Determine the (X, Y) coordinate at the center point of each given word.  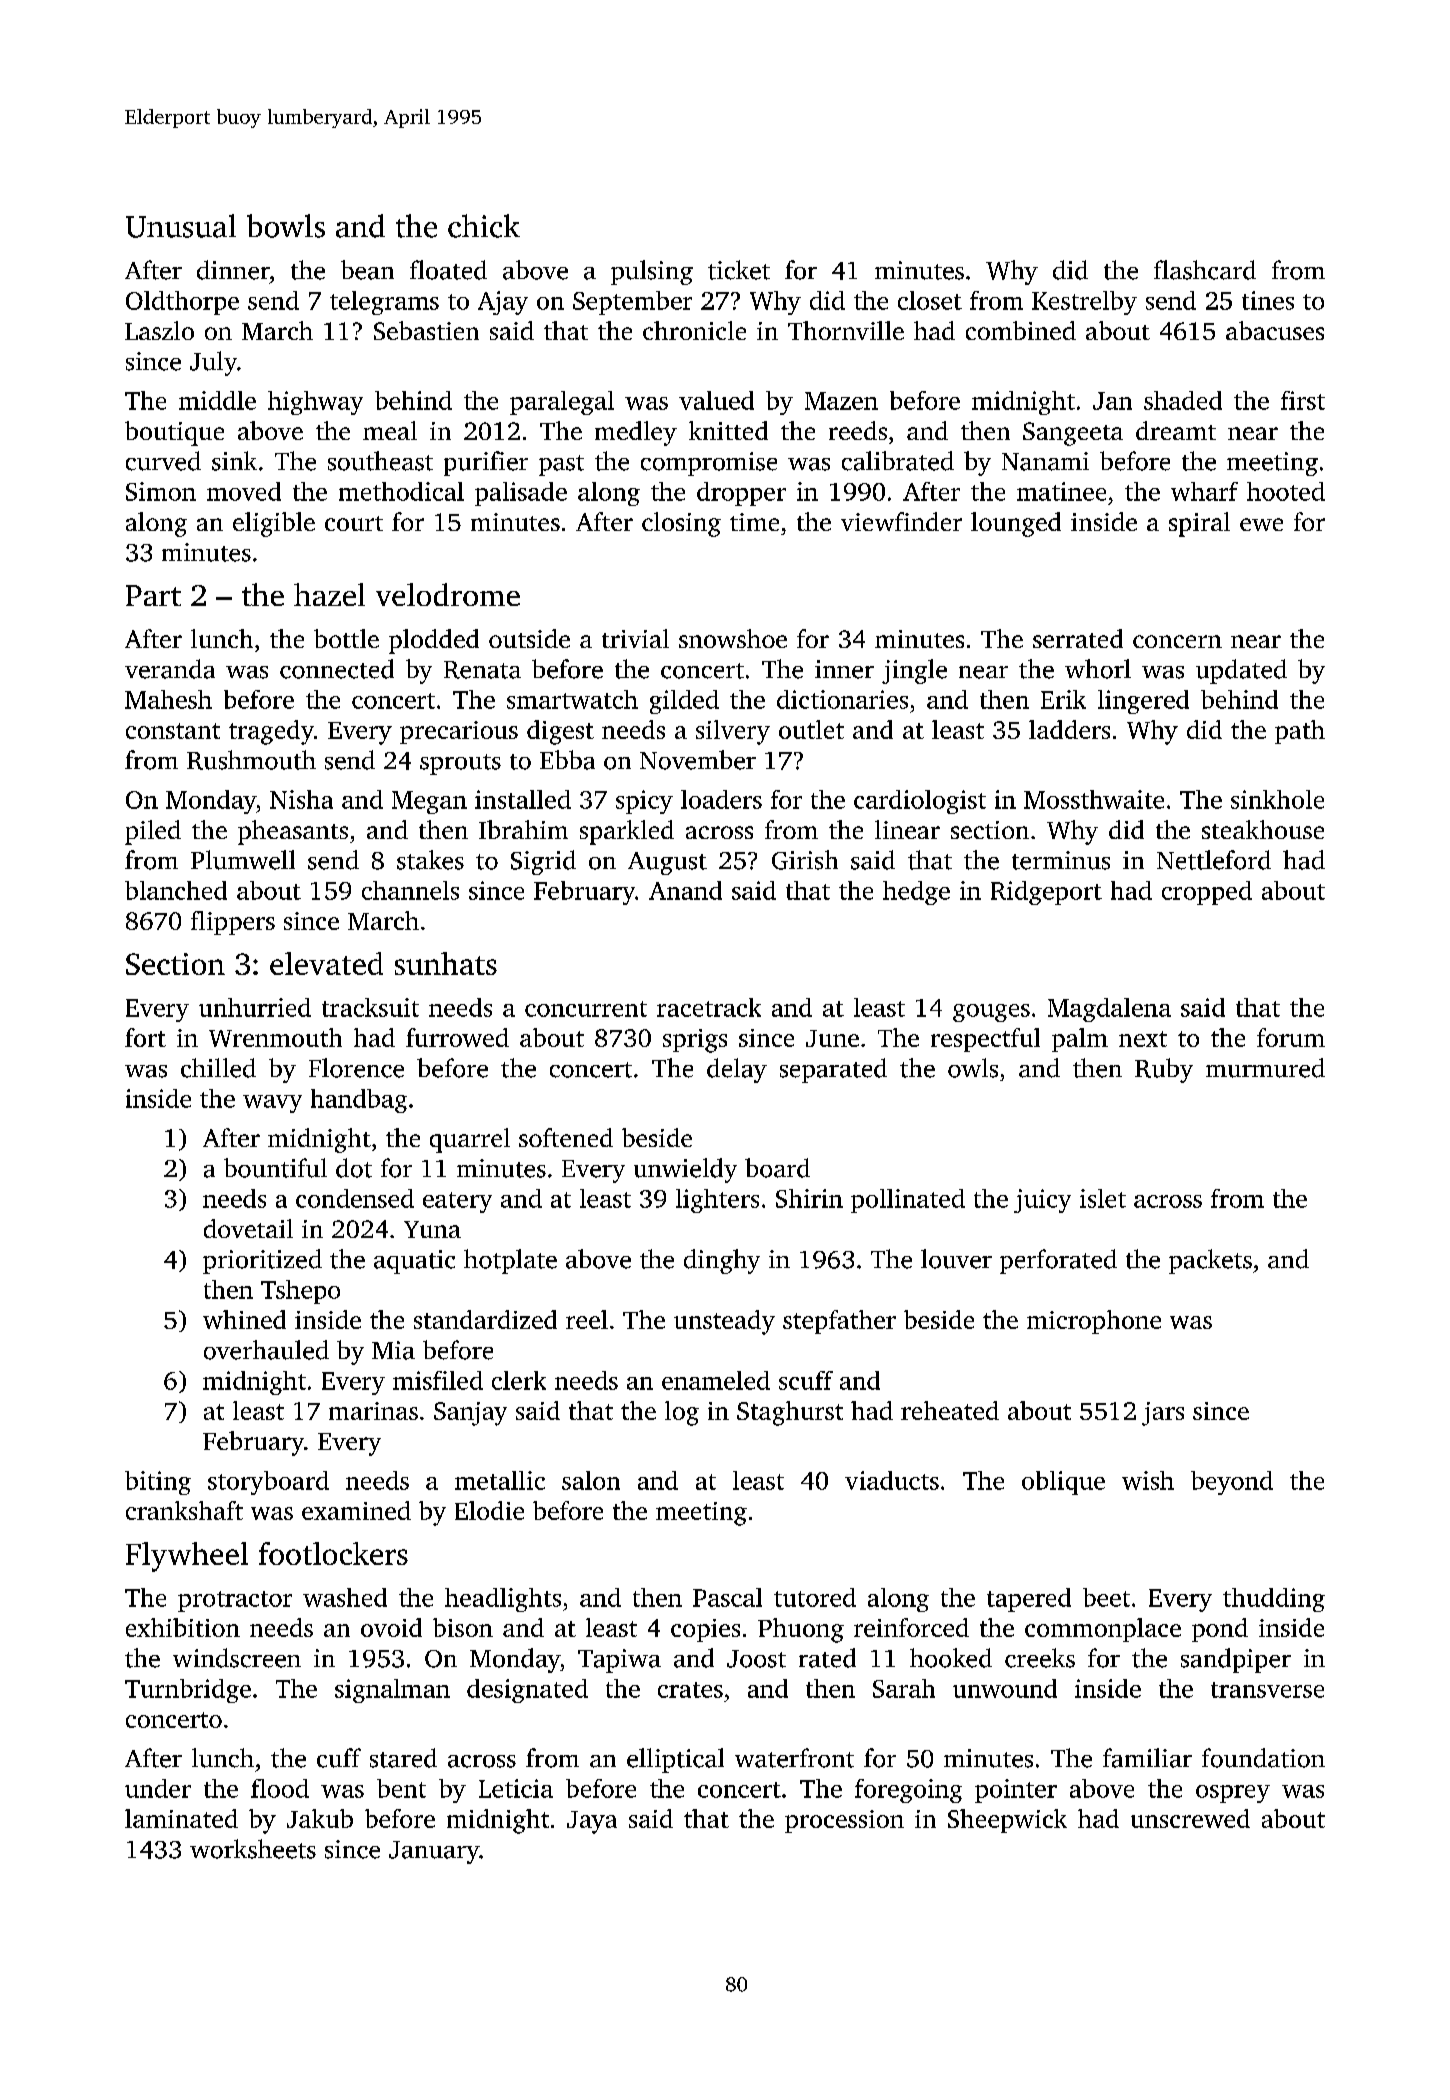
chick (484, 226)
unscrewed (1190, 1818)
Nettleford (1214, 860)
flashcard (1205, 270)
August (667, 863)
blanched (176, 890)
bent (401, 1788)
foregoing (908, 1791)
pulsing (652, 272)
